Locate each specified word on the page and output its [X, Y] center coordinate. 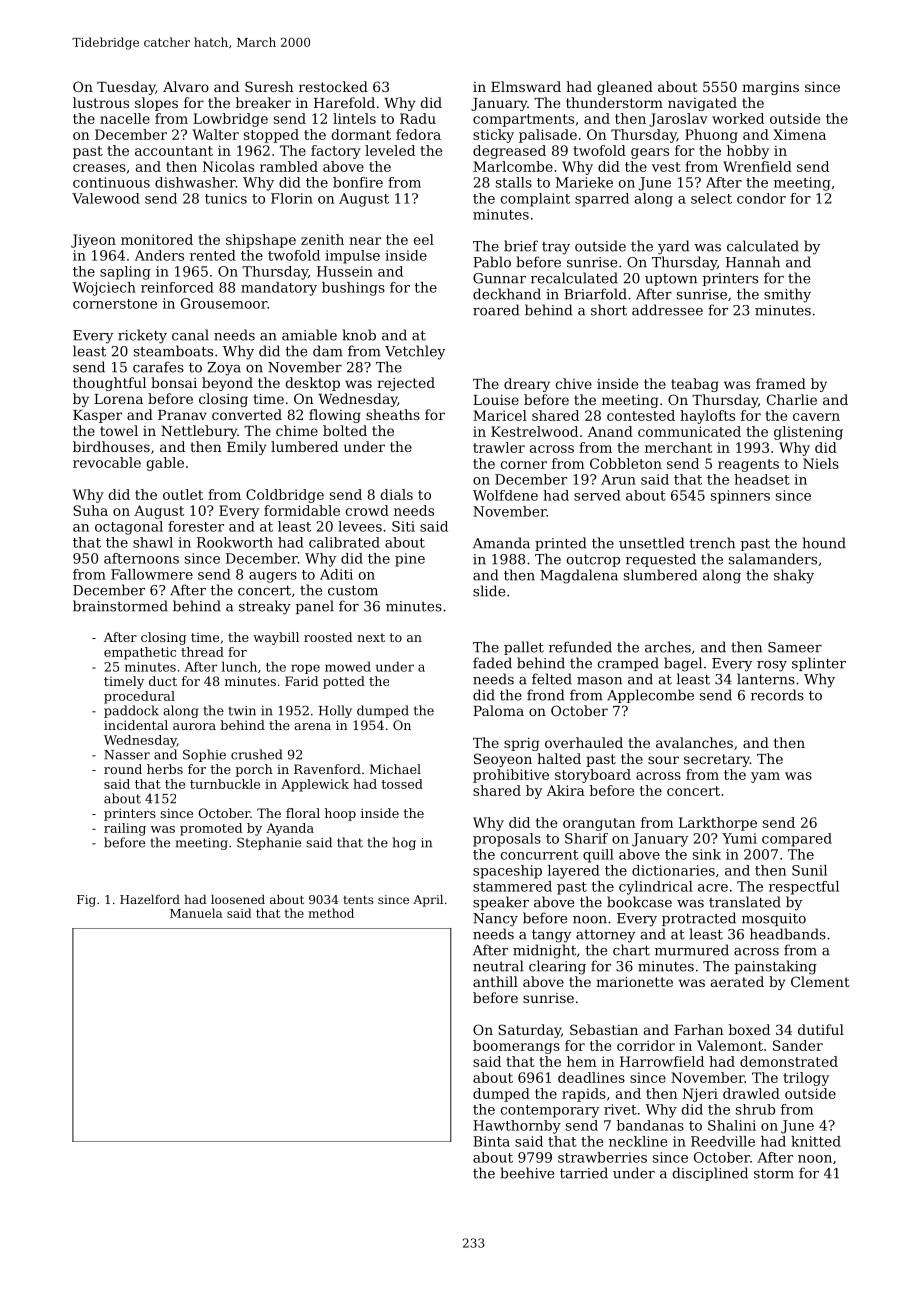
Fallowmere [152, 574]
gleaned [625, 88]
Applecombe [650, 696]
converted [247, 414]
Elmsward [526, 86]
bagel [683, 664]
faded [492, 663]
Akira [566, 790]
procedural [139, 697]
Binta [491, 1141]
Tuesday [126, 88]
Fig [86, 901]
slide [489, 591]
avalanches [694, 742]
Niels [821, 463]
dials [397, 494]
